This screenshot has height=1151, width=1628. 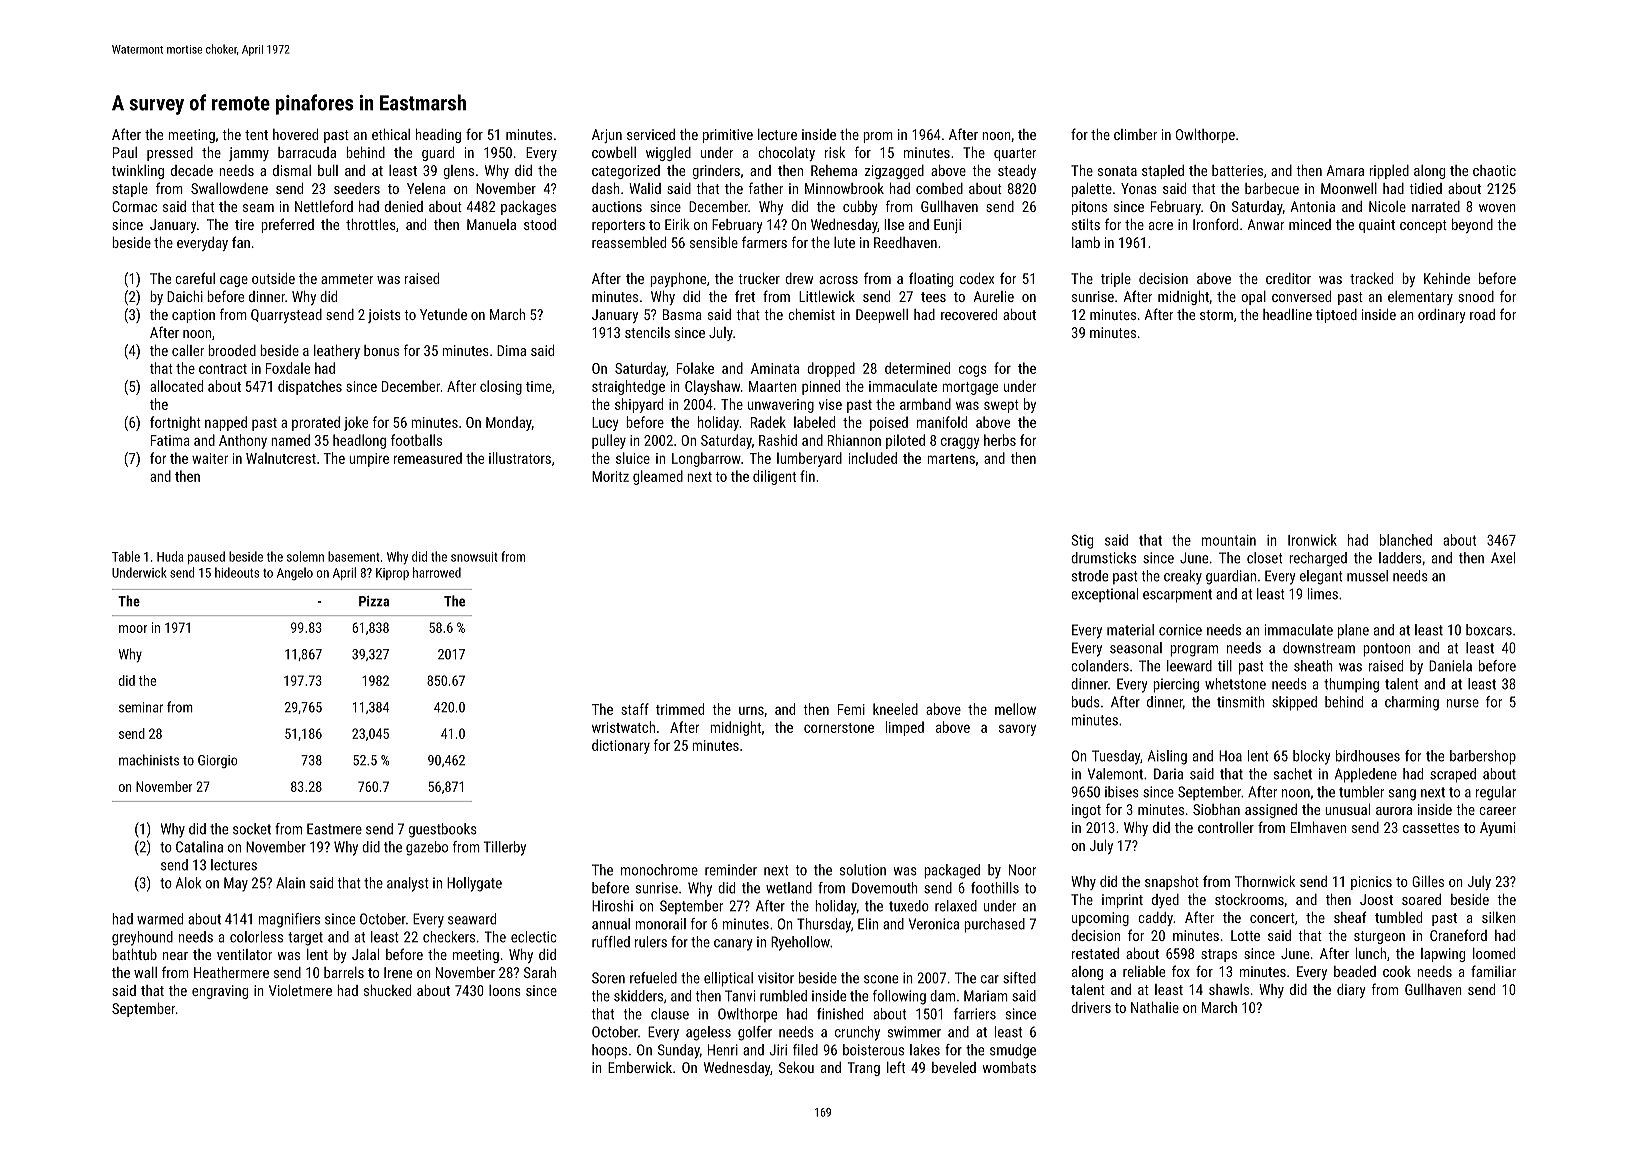 What do you see at coordinates (149, 760) in the screenshot?
I see `machinists` at bounding box center [149, 760].
